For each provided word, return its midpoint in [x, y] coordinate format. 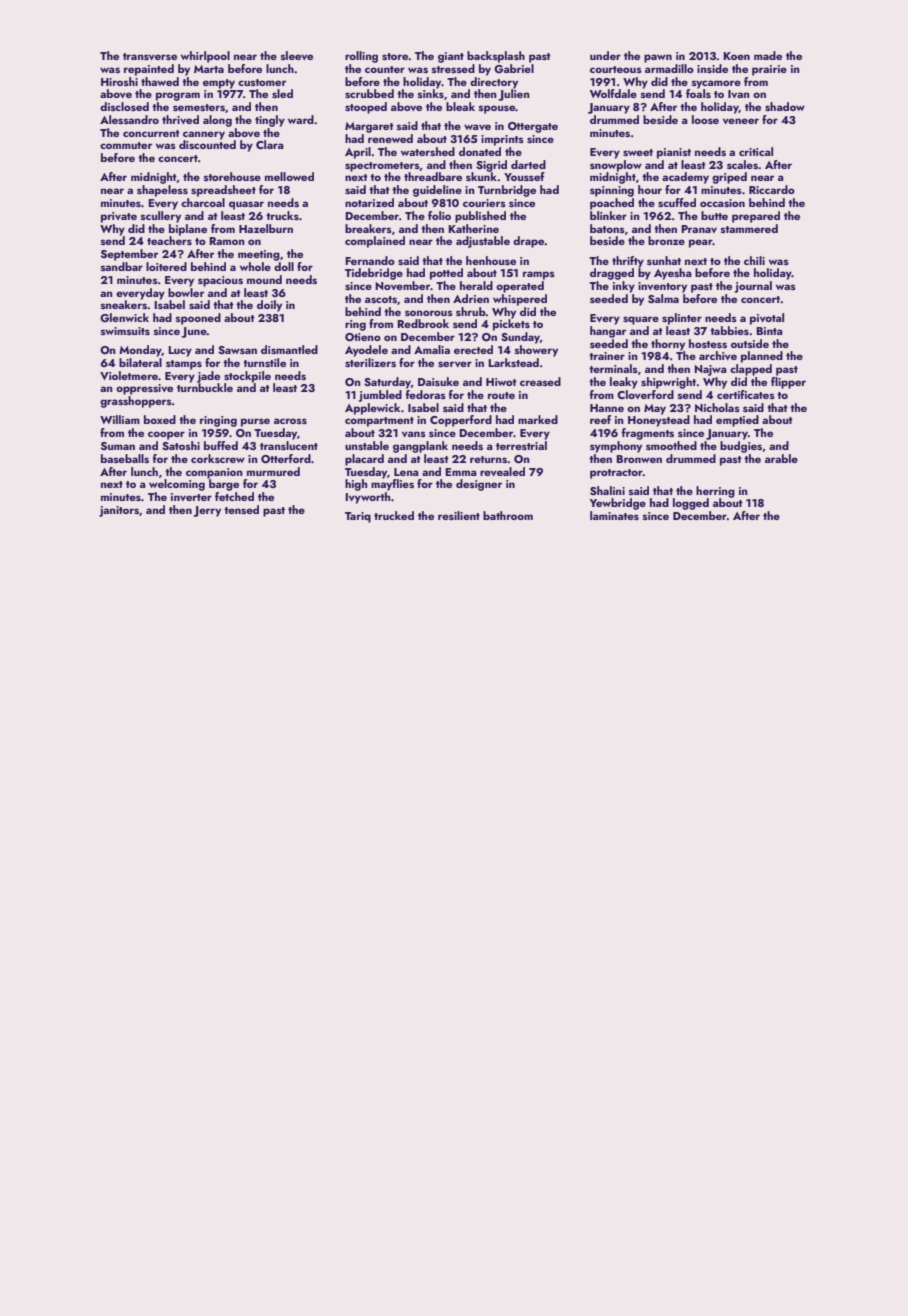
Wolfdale [613, 93]
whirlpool [205, 57]
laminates [614, 515]
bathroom [508, 515]
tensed [241, 509]
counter [385, 69]
